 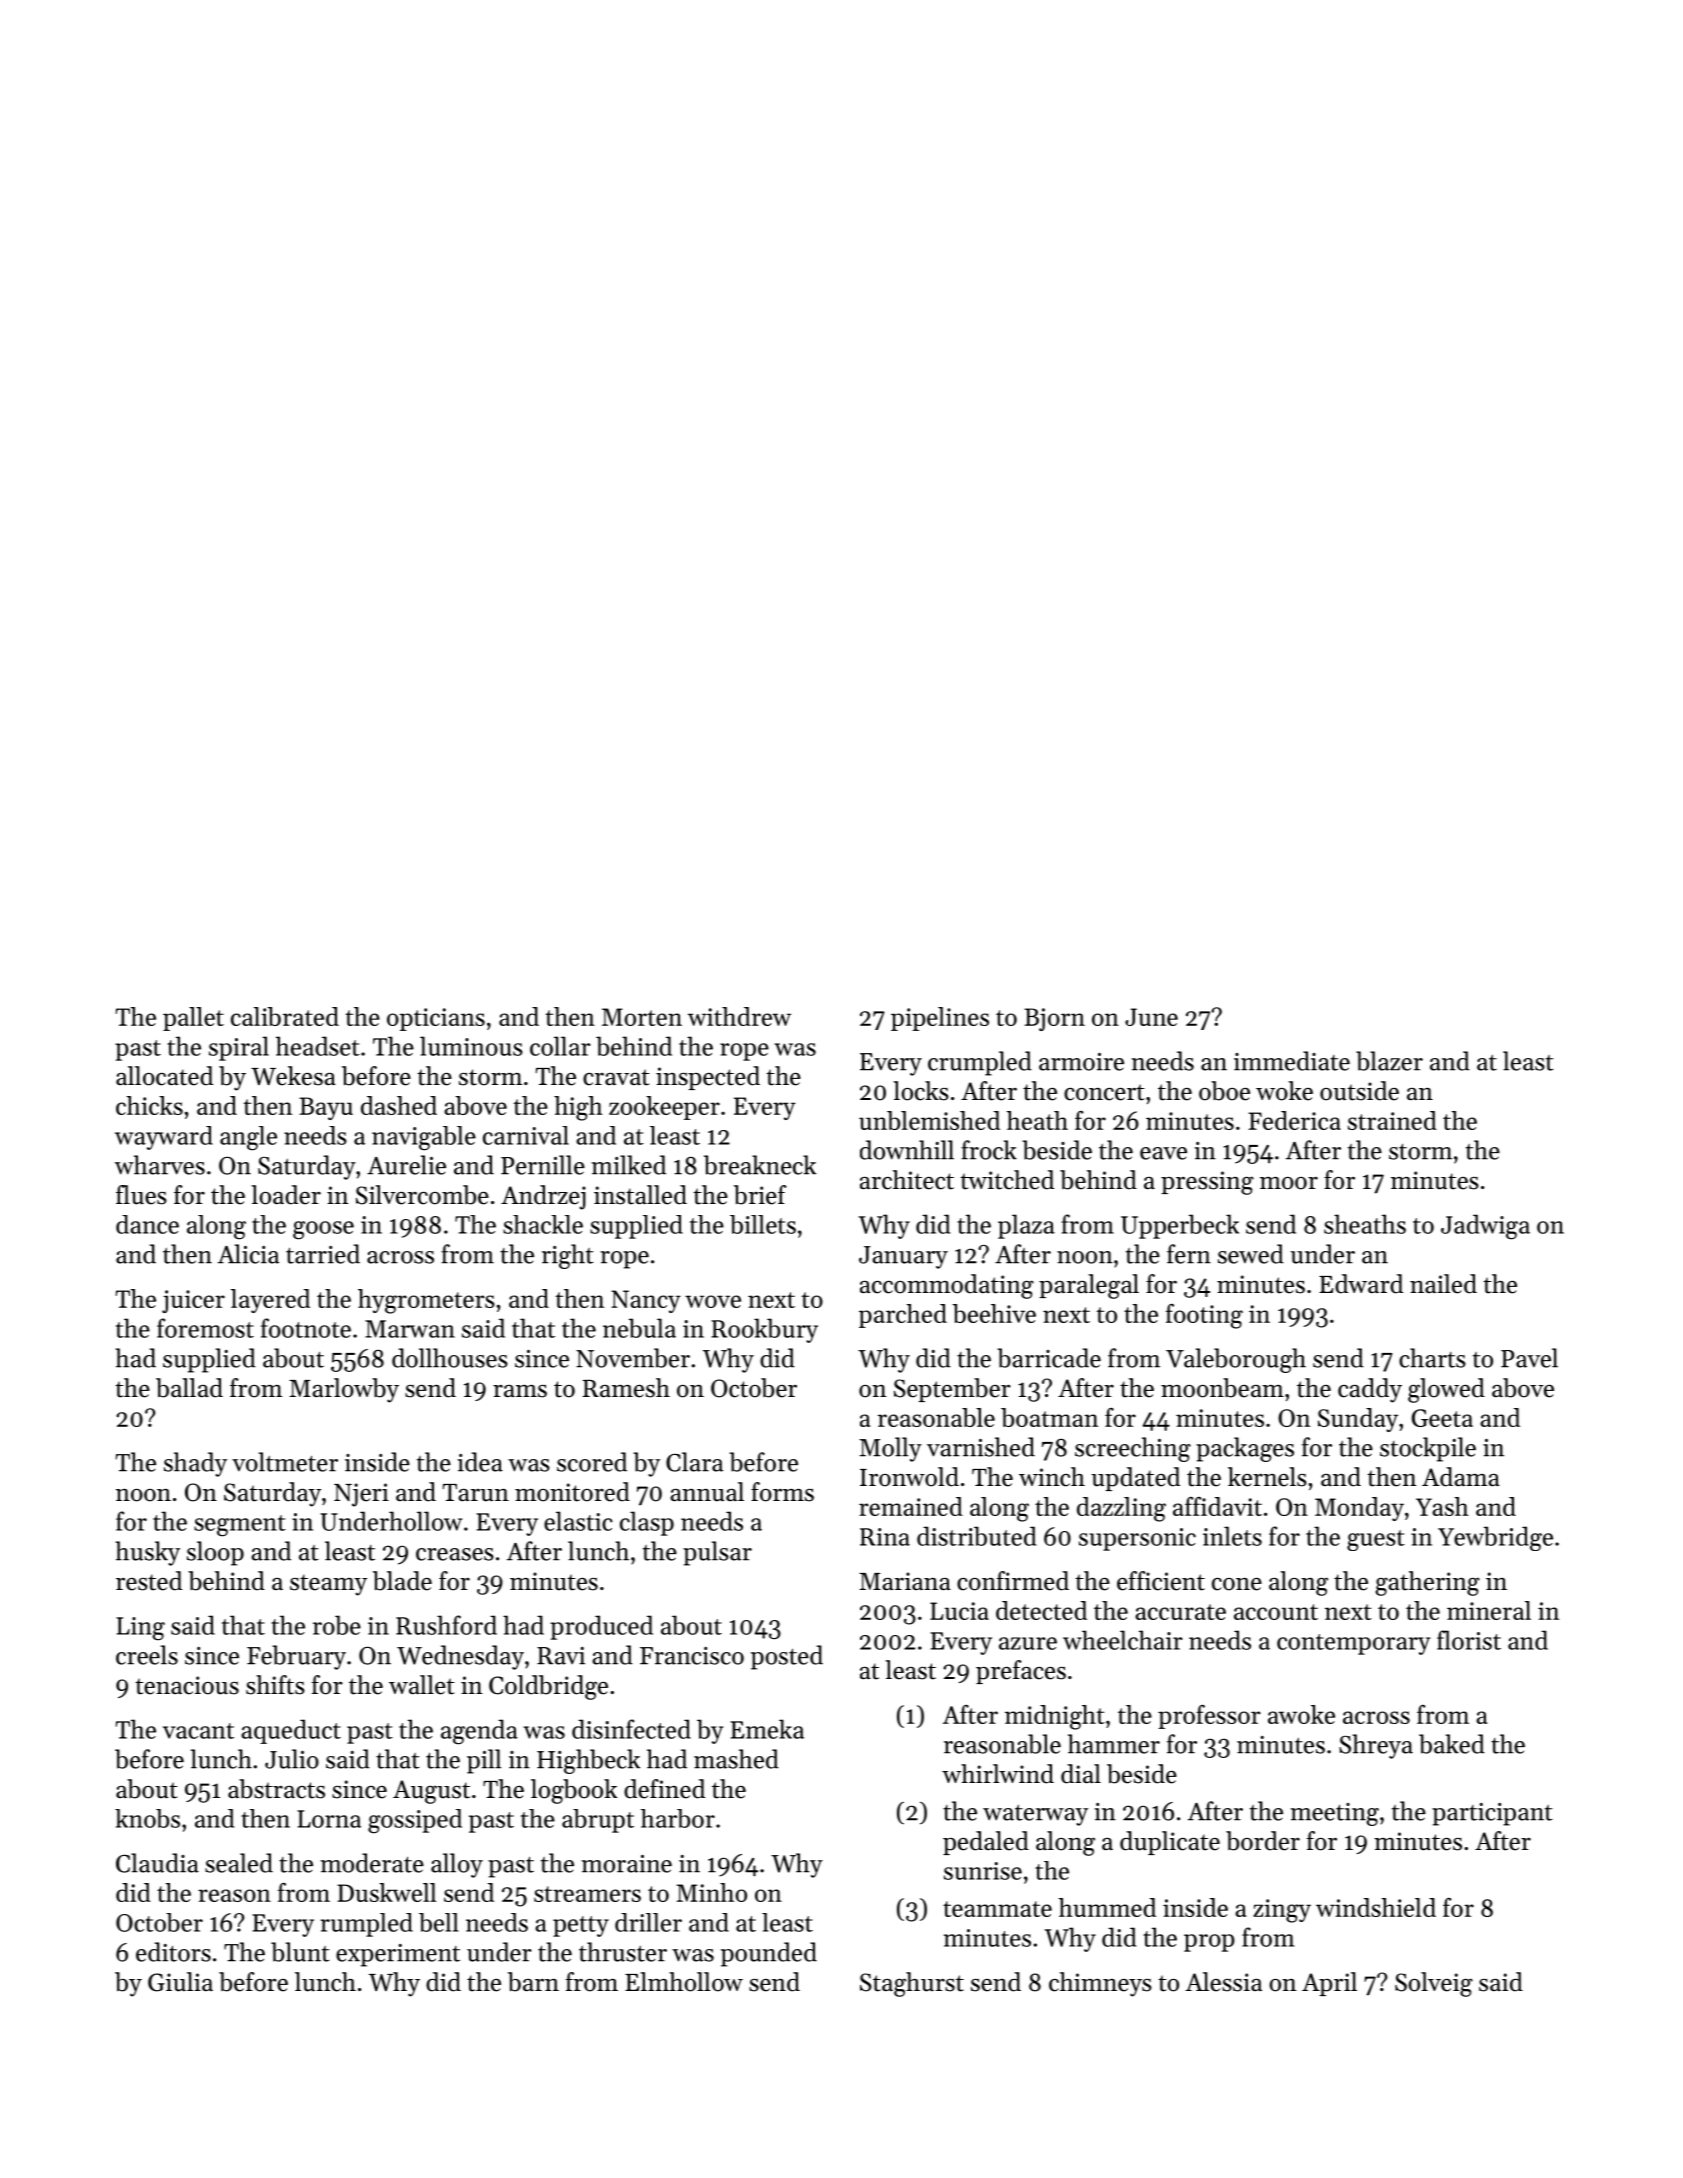 I want to click on footing, so click(x=1204, y=1316).
